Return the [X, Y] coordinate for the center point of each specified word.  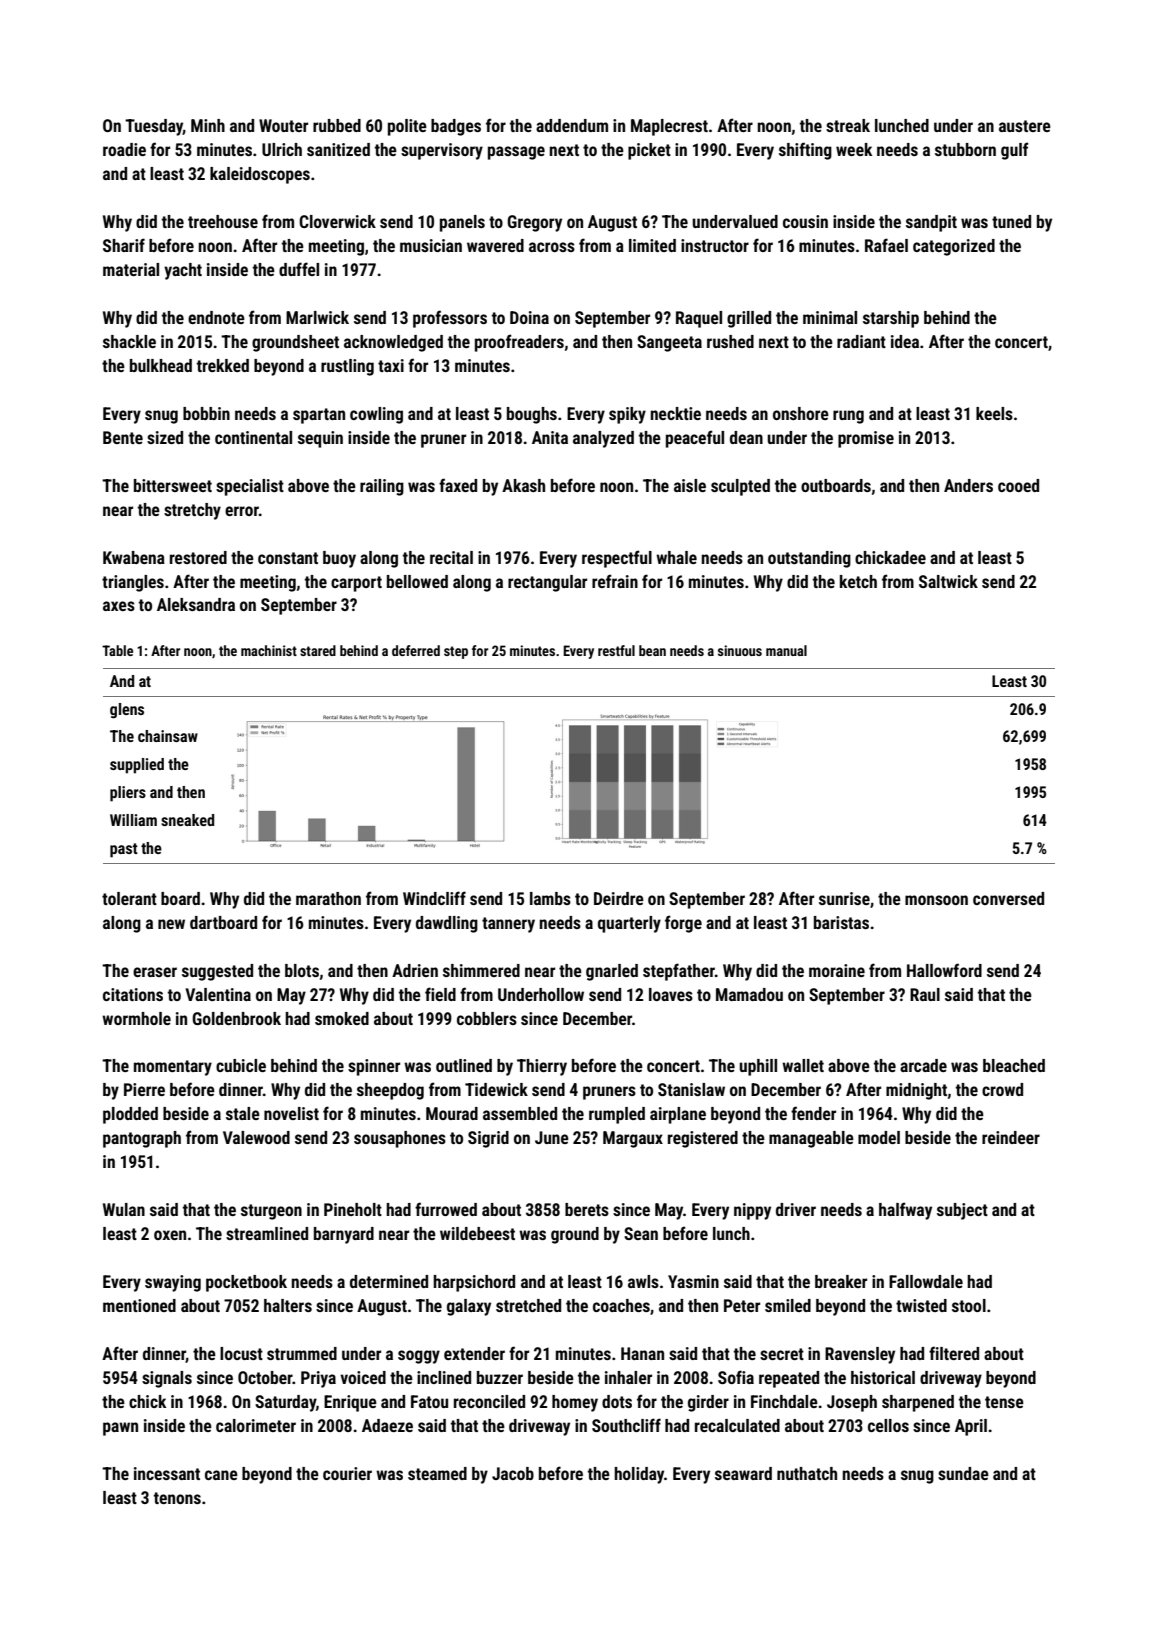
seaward [743, 1473]
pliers [128, 794]
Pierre [144, 1089]
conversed [1008, 898]
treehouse [223, 221]
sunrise [844, 898]
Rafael [886, 245]
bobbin [206, 413]
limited [652, 245]
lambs [550, 898]
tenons [177, 1498]
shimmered [481, 970]
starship [891, 319]
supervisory [442, 151]
